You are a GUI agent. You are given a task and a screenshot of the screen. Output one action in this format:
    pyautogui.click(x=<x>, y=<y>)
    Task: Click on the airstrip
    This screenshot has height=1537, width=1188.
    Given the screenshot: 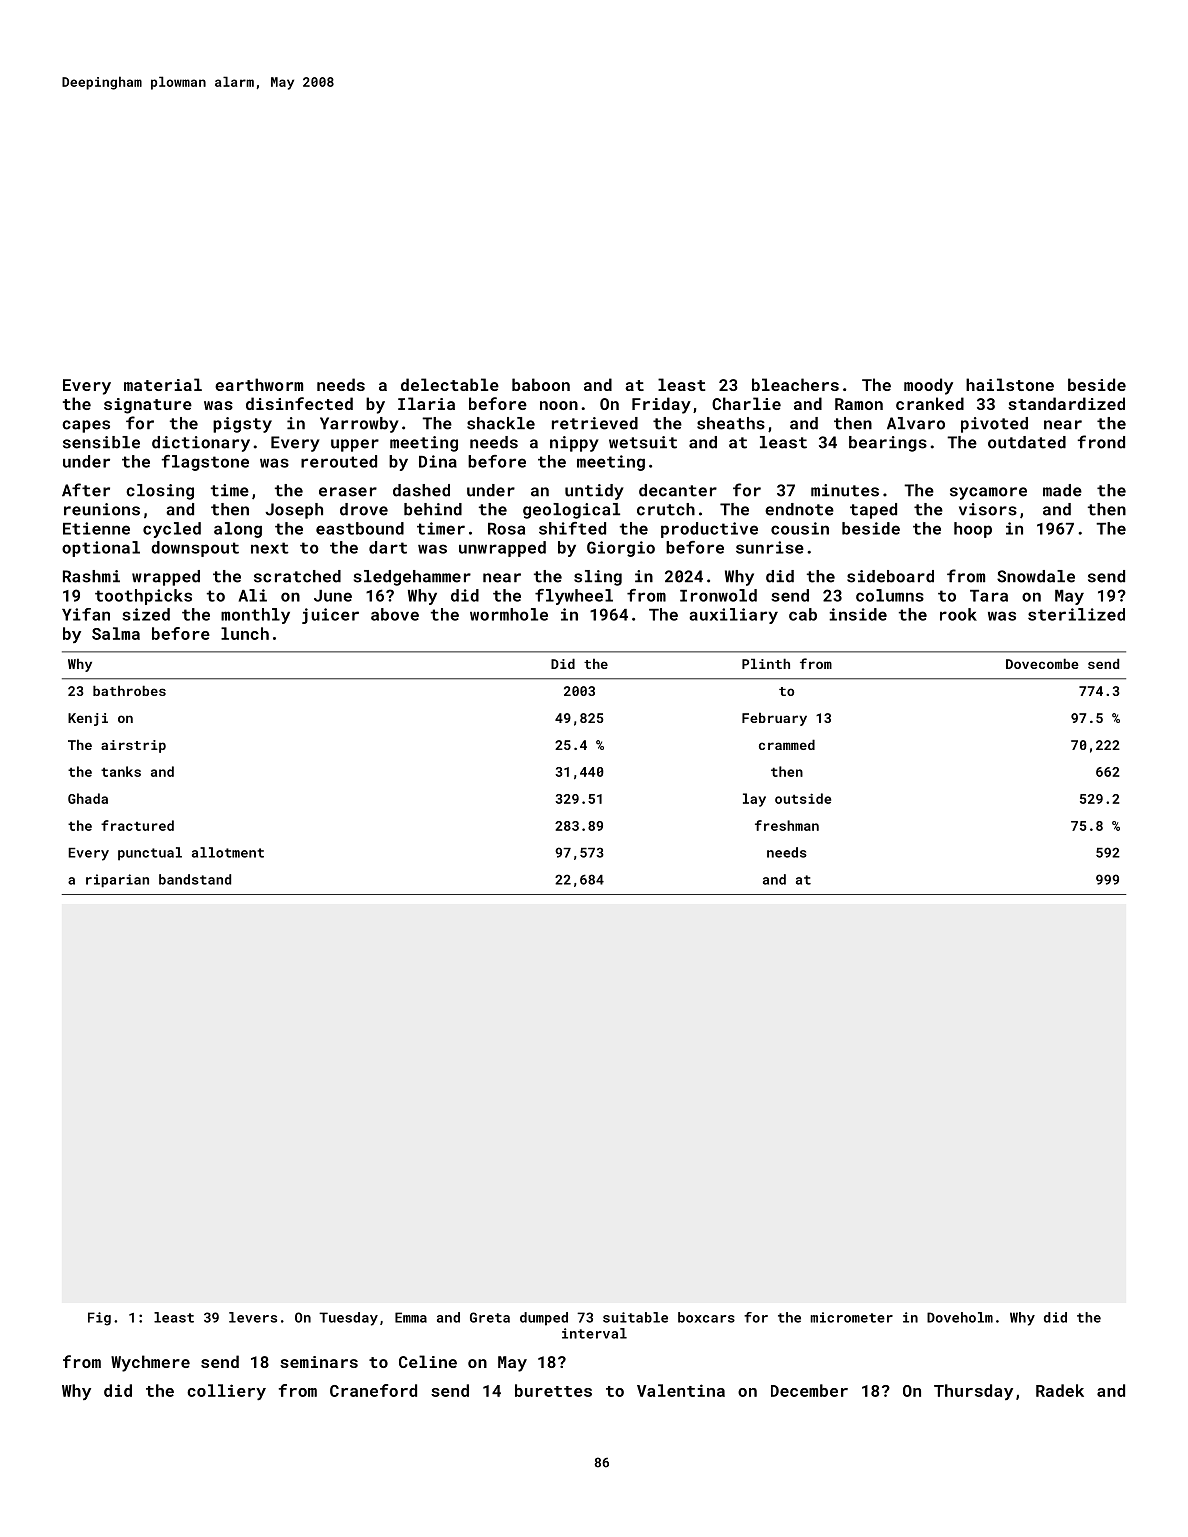 What is the action you would take?
    pyautogui.click(x=133, y=746)
